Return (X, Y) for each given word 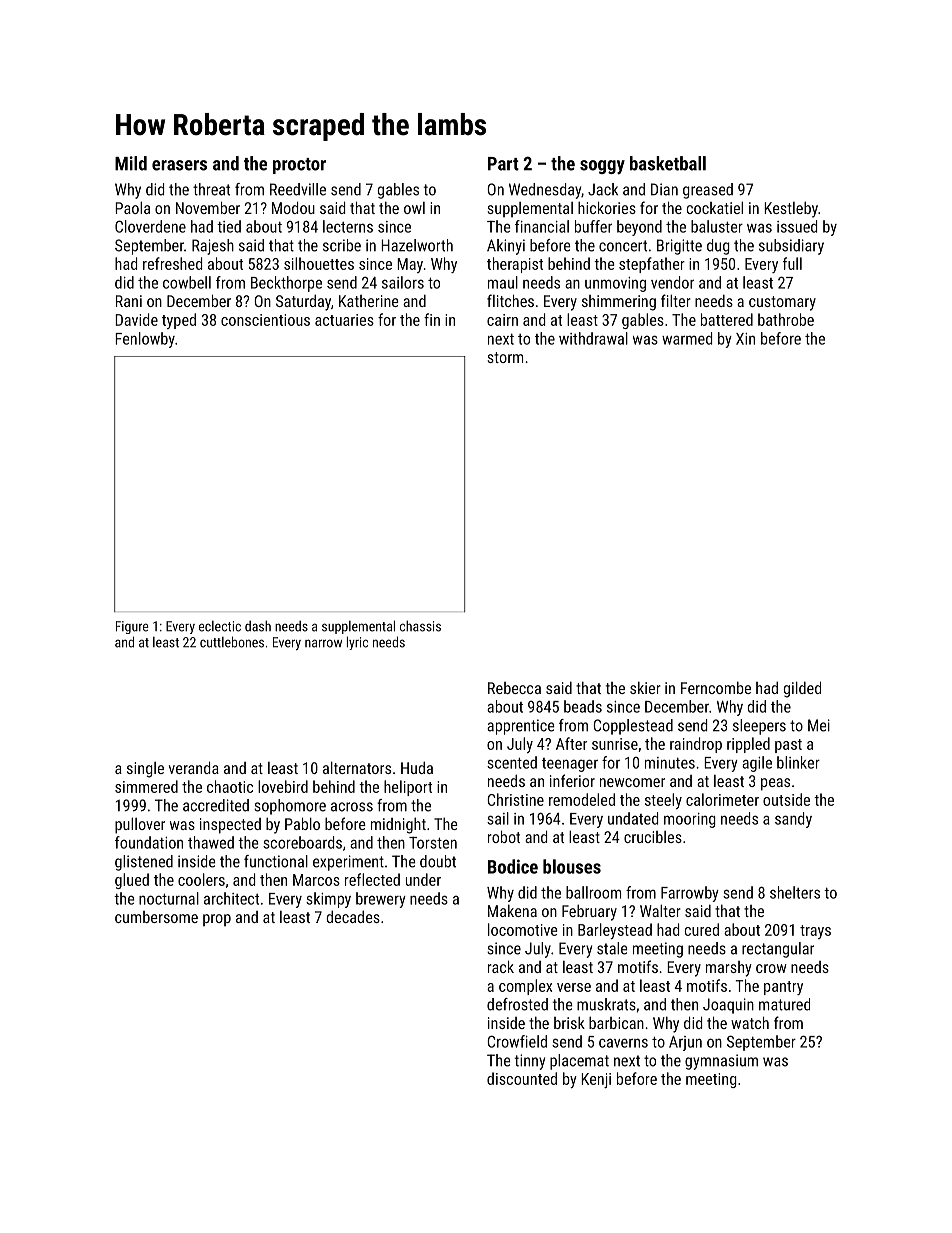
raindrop (696, 745)
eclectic (220, 626)
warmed (687, 338)
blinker (798, 762)
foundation (149, 842)
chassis (420, 626)
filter (676, 300)
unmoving (615, 284)
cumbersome (156, 917)
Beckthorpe (286, 284)
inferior (572, 780)
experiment (348, 863)
